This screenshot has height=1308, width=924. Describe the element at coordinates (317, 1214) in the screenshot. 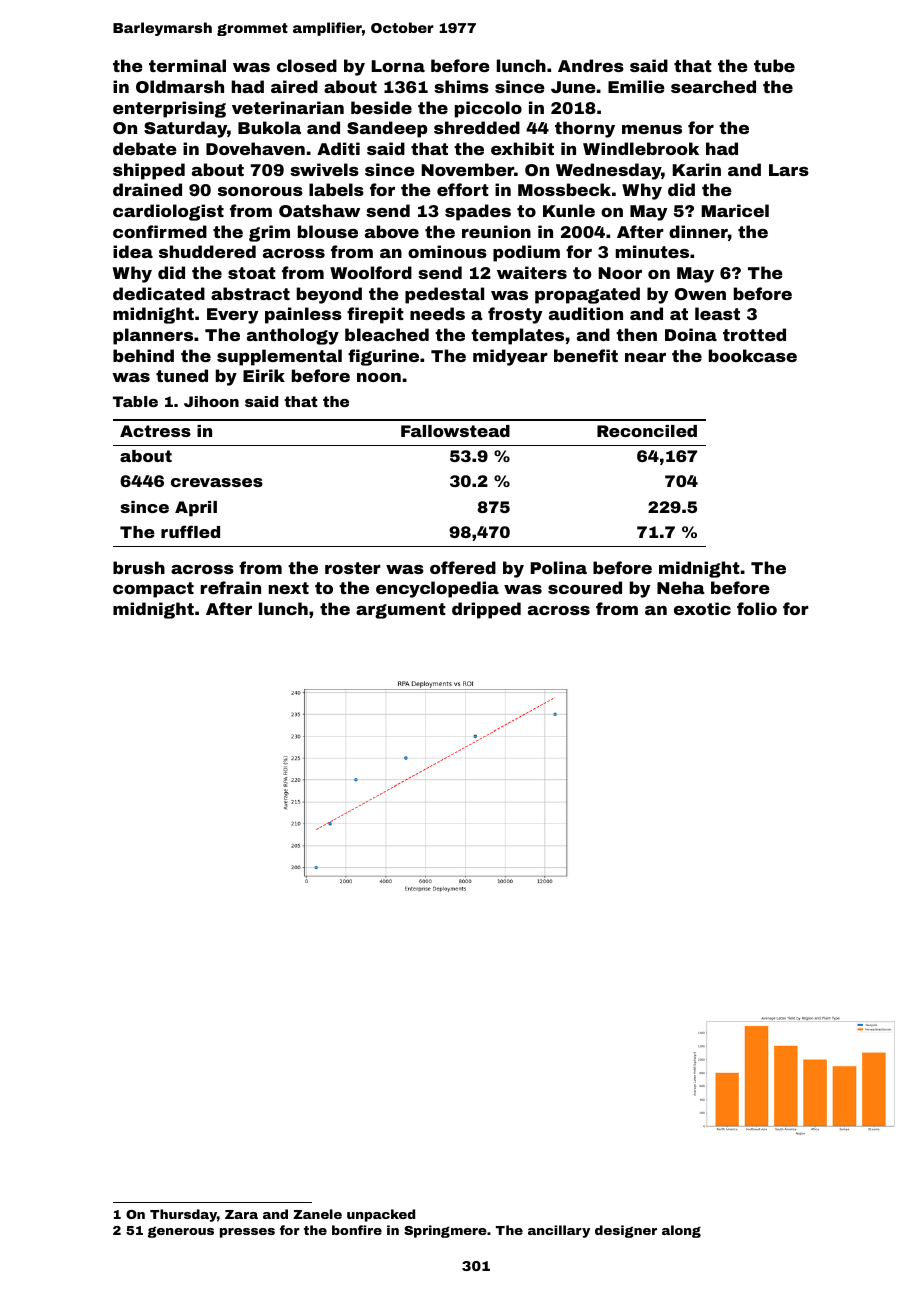

I see `Zanele` at that location.
